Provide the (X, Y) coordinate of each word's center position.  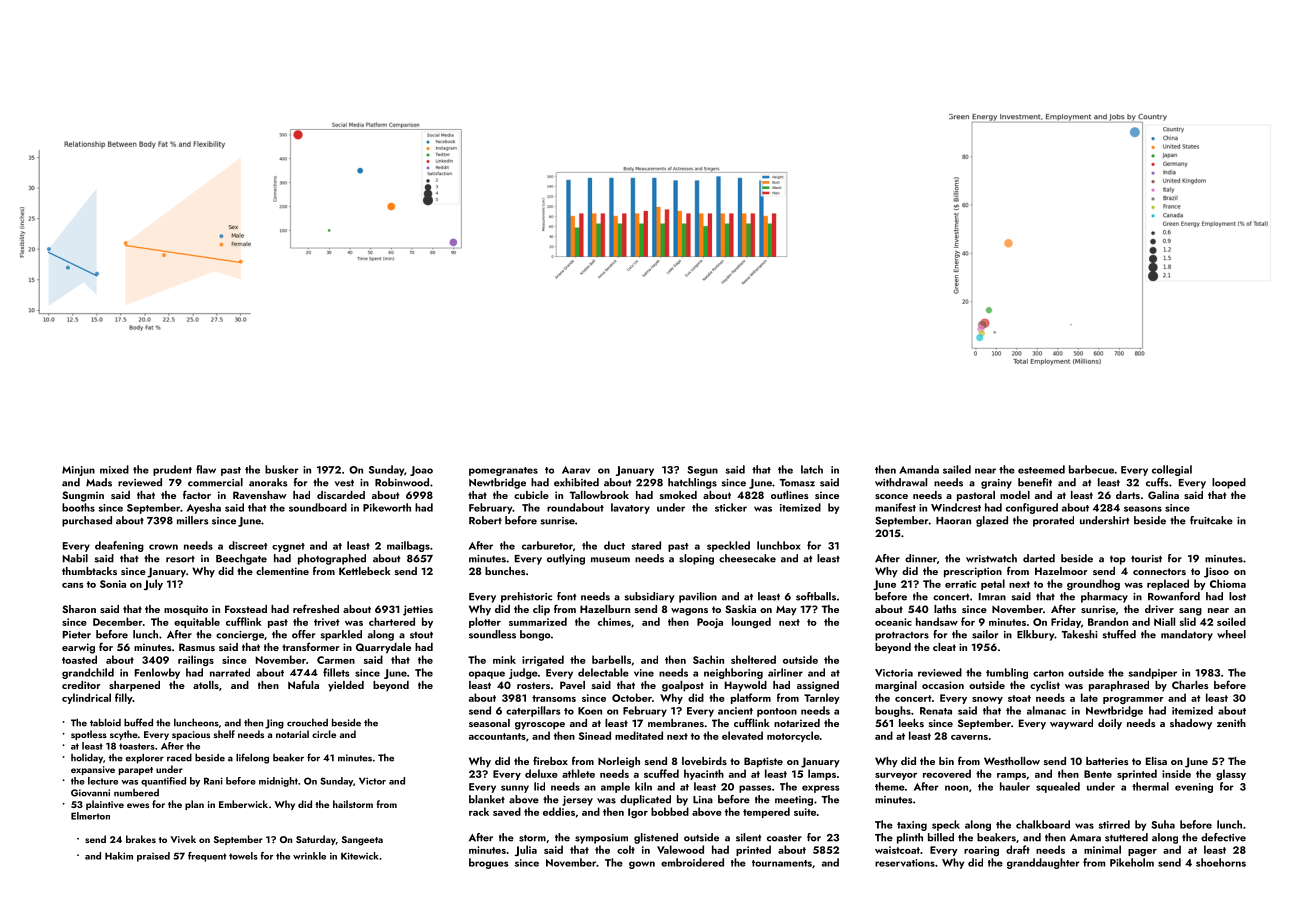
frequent (207, 857)
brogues (488, 863)
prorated (1053, 521)
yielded (346, 686)
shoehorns (1221, 862)
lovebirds (704, 761)
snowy (987, 700)
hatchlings (692, 483)
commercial (215, 482)
